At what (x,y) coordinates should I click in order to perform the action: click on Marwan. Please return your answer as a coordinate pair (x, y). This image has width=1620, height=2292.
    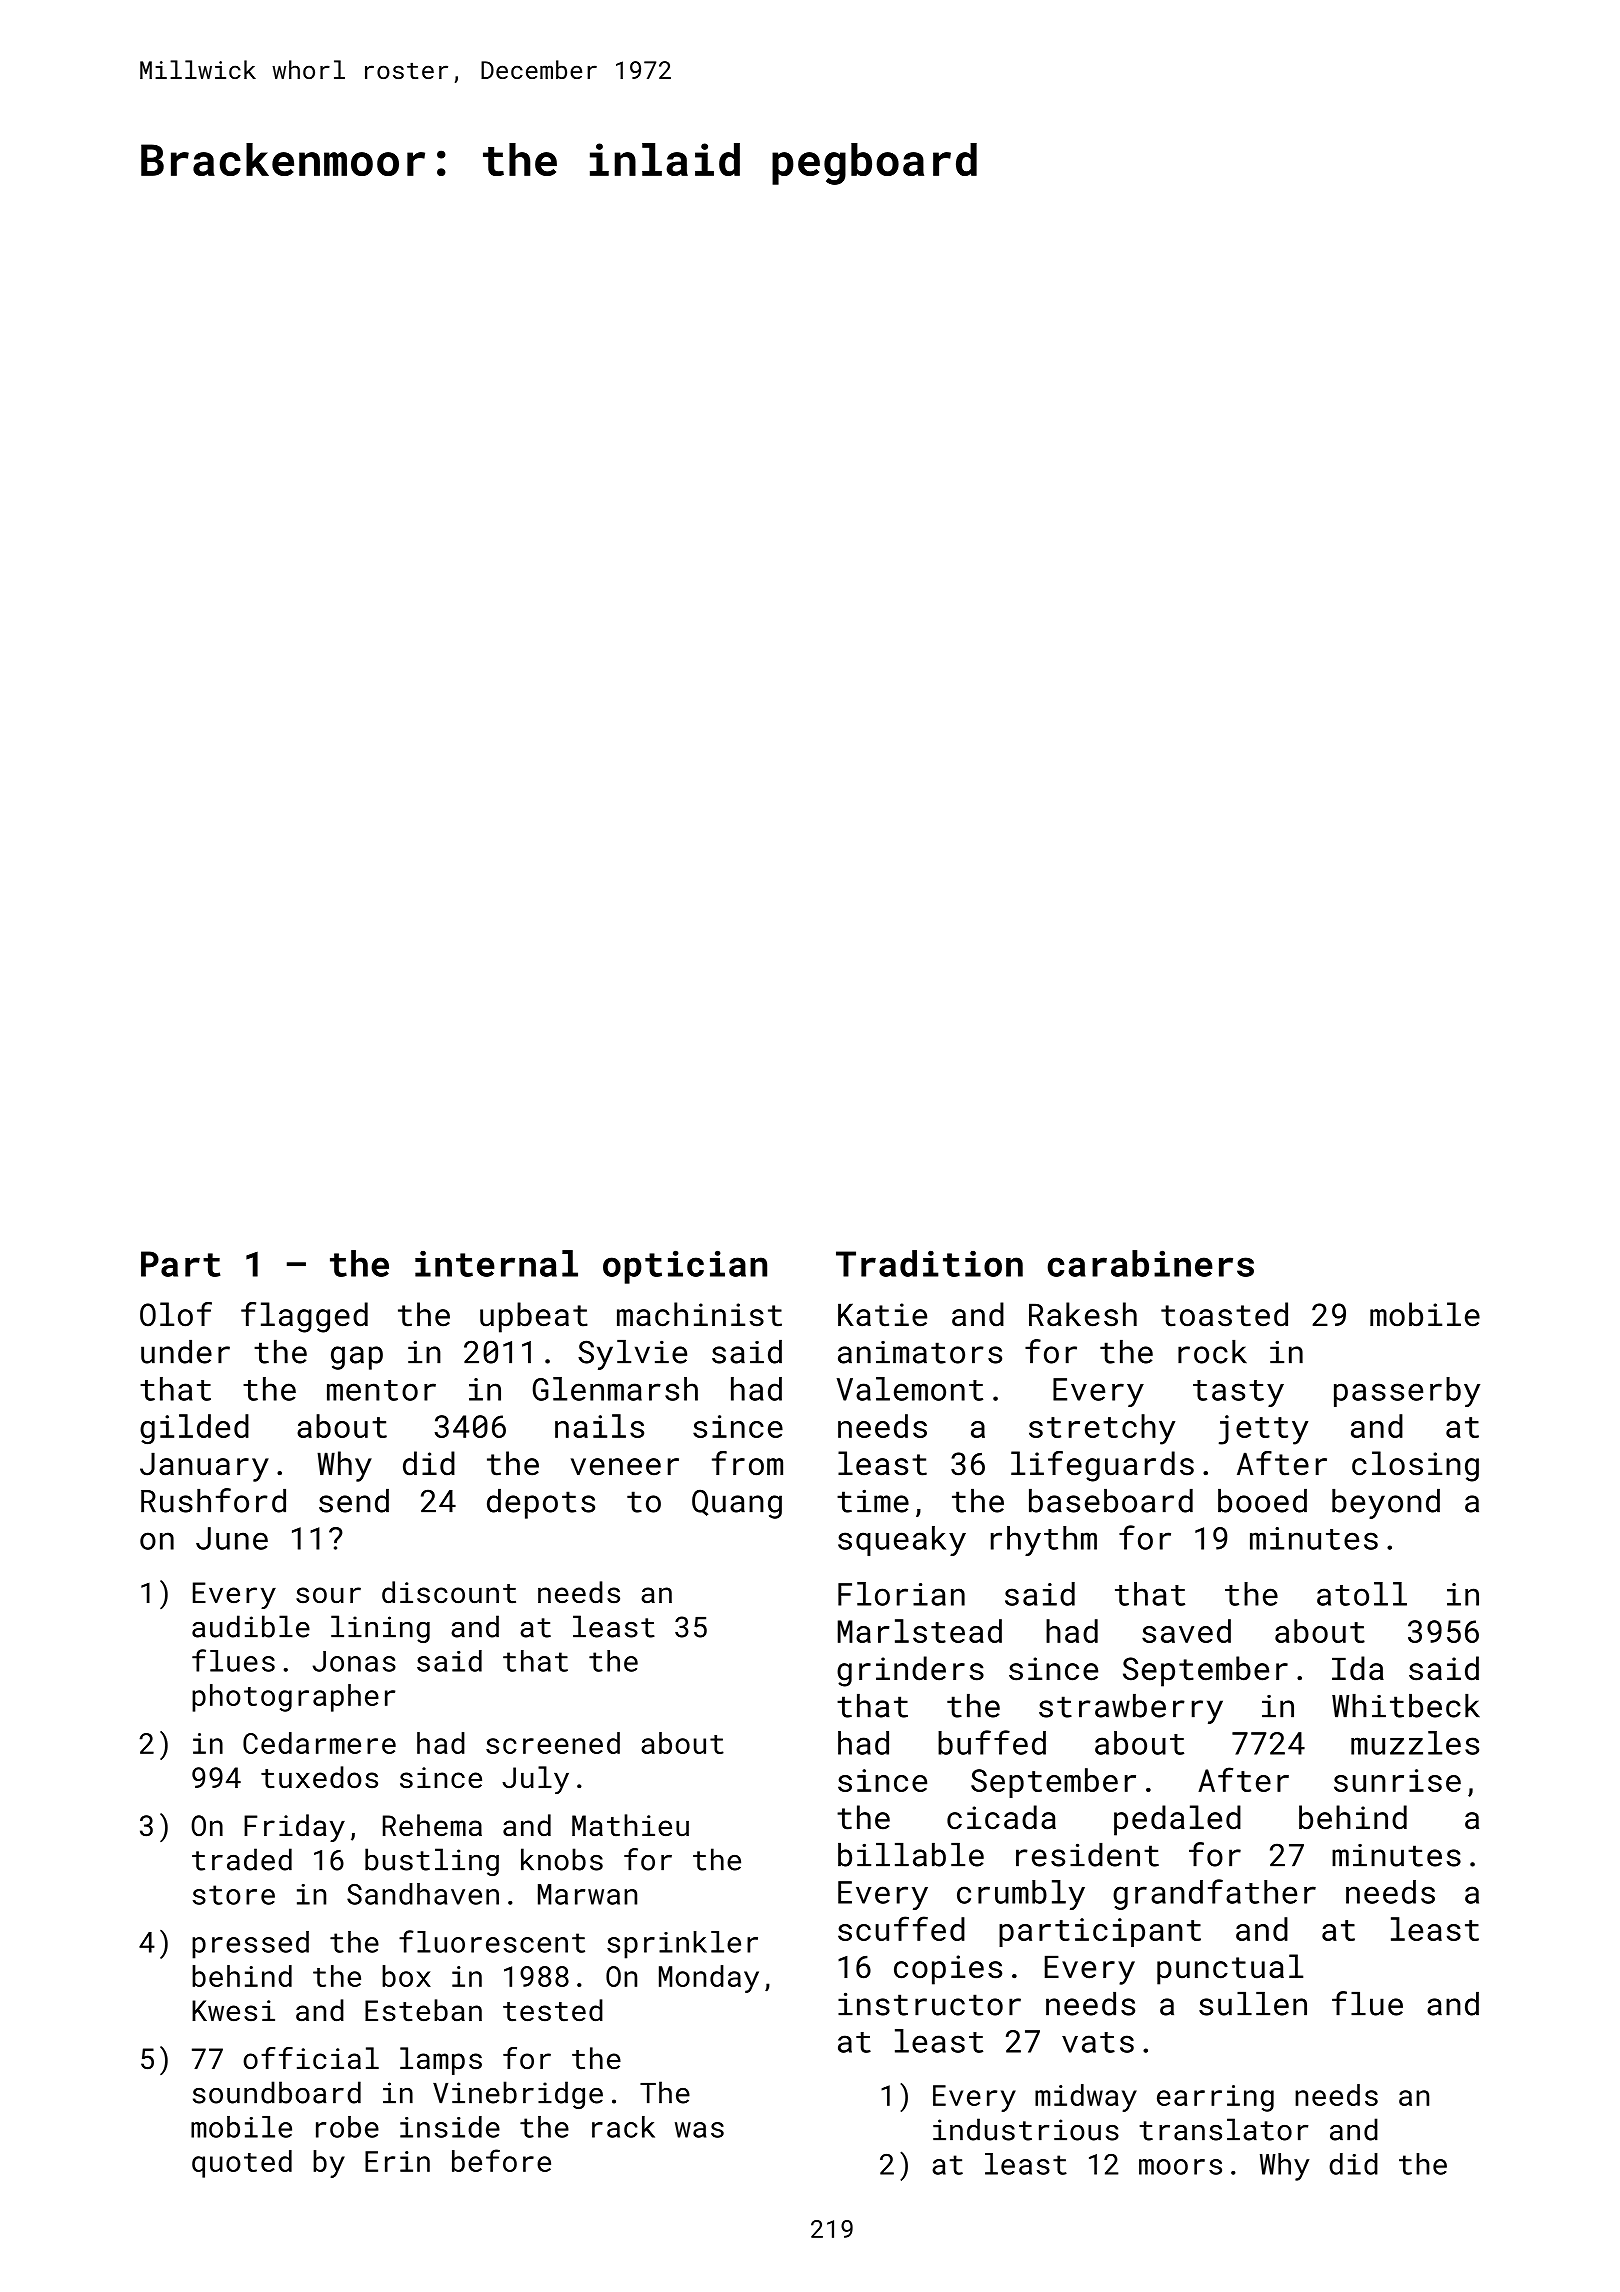
    Looking at the image, I should click on (587, 1894).
